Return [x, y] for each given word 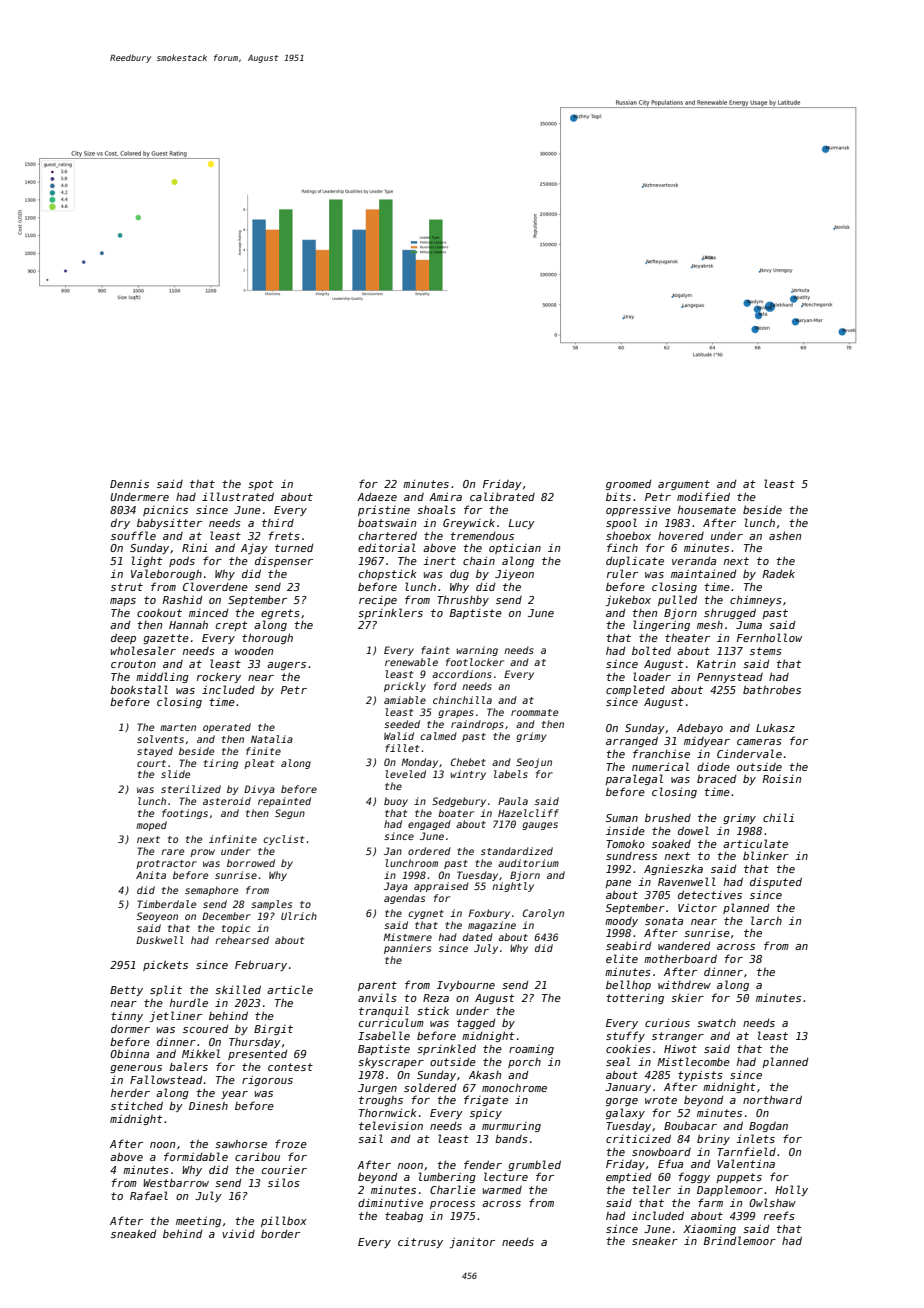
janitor [472, 1242]
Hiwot [680, 1048]
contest [290, 1067]
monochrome [514, 1087]
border [280, 1233]
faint [435, 650]
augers [286, 666]
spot [261, 485]
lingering [661, 625]
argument [684, 485]
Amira [445, 496]
